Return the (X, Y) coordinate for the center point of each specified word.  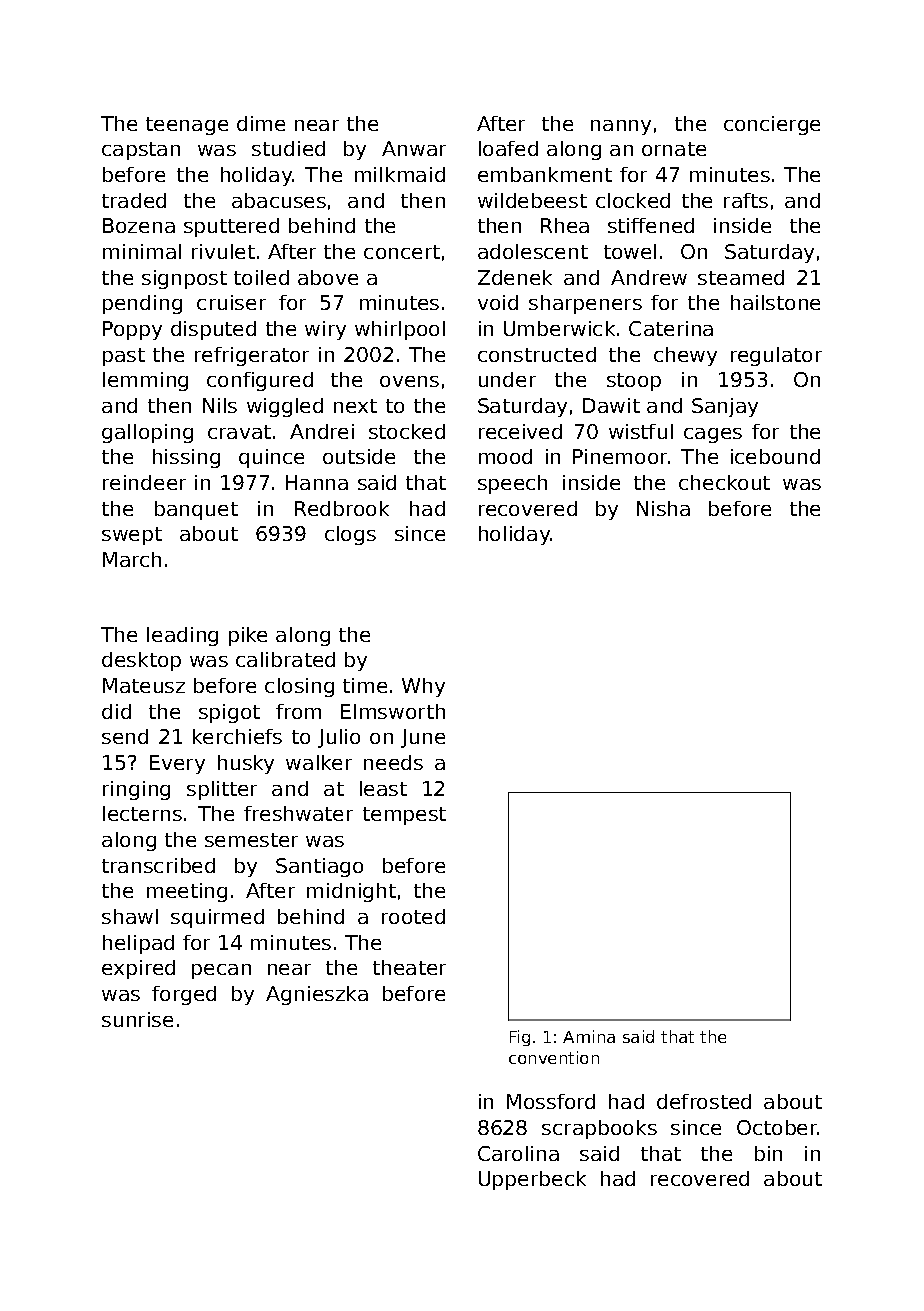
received (520, 431)
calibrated (285, 659)
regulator (776, 356)
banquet (196, 510)
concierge (772, 125)
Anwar (414, 148)
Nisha (663, 508)
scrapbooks (599, 1129)
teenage (187, 126)
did (116, 711)
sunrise (137, 1019)
